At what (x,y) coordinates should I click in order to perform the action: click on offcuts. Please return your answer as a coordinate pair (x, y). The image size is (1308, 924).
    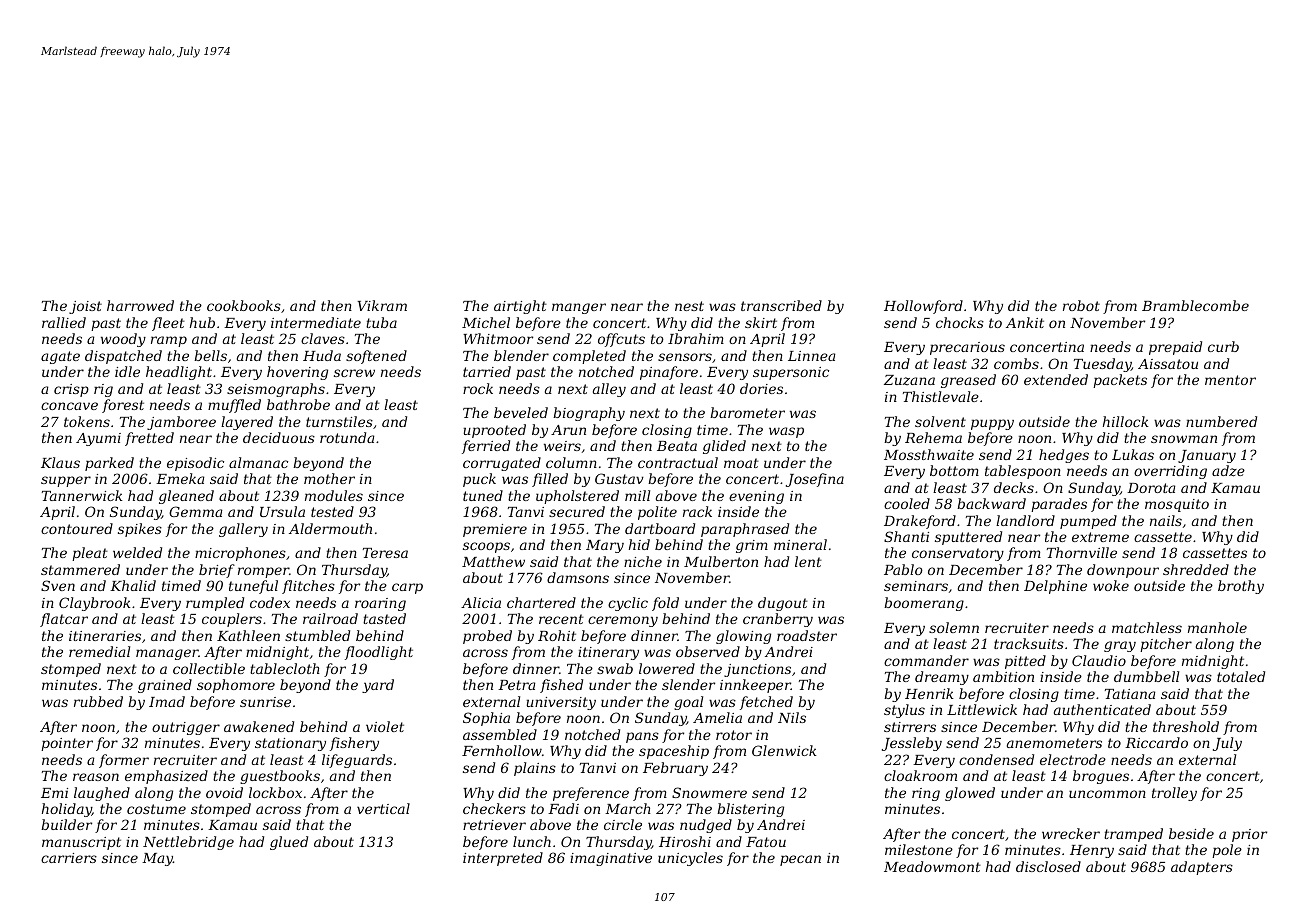
    Looking at the image, I should click on (621, 340).
